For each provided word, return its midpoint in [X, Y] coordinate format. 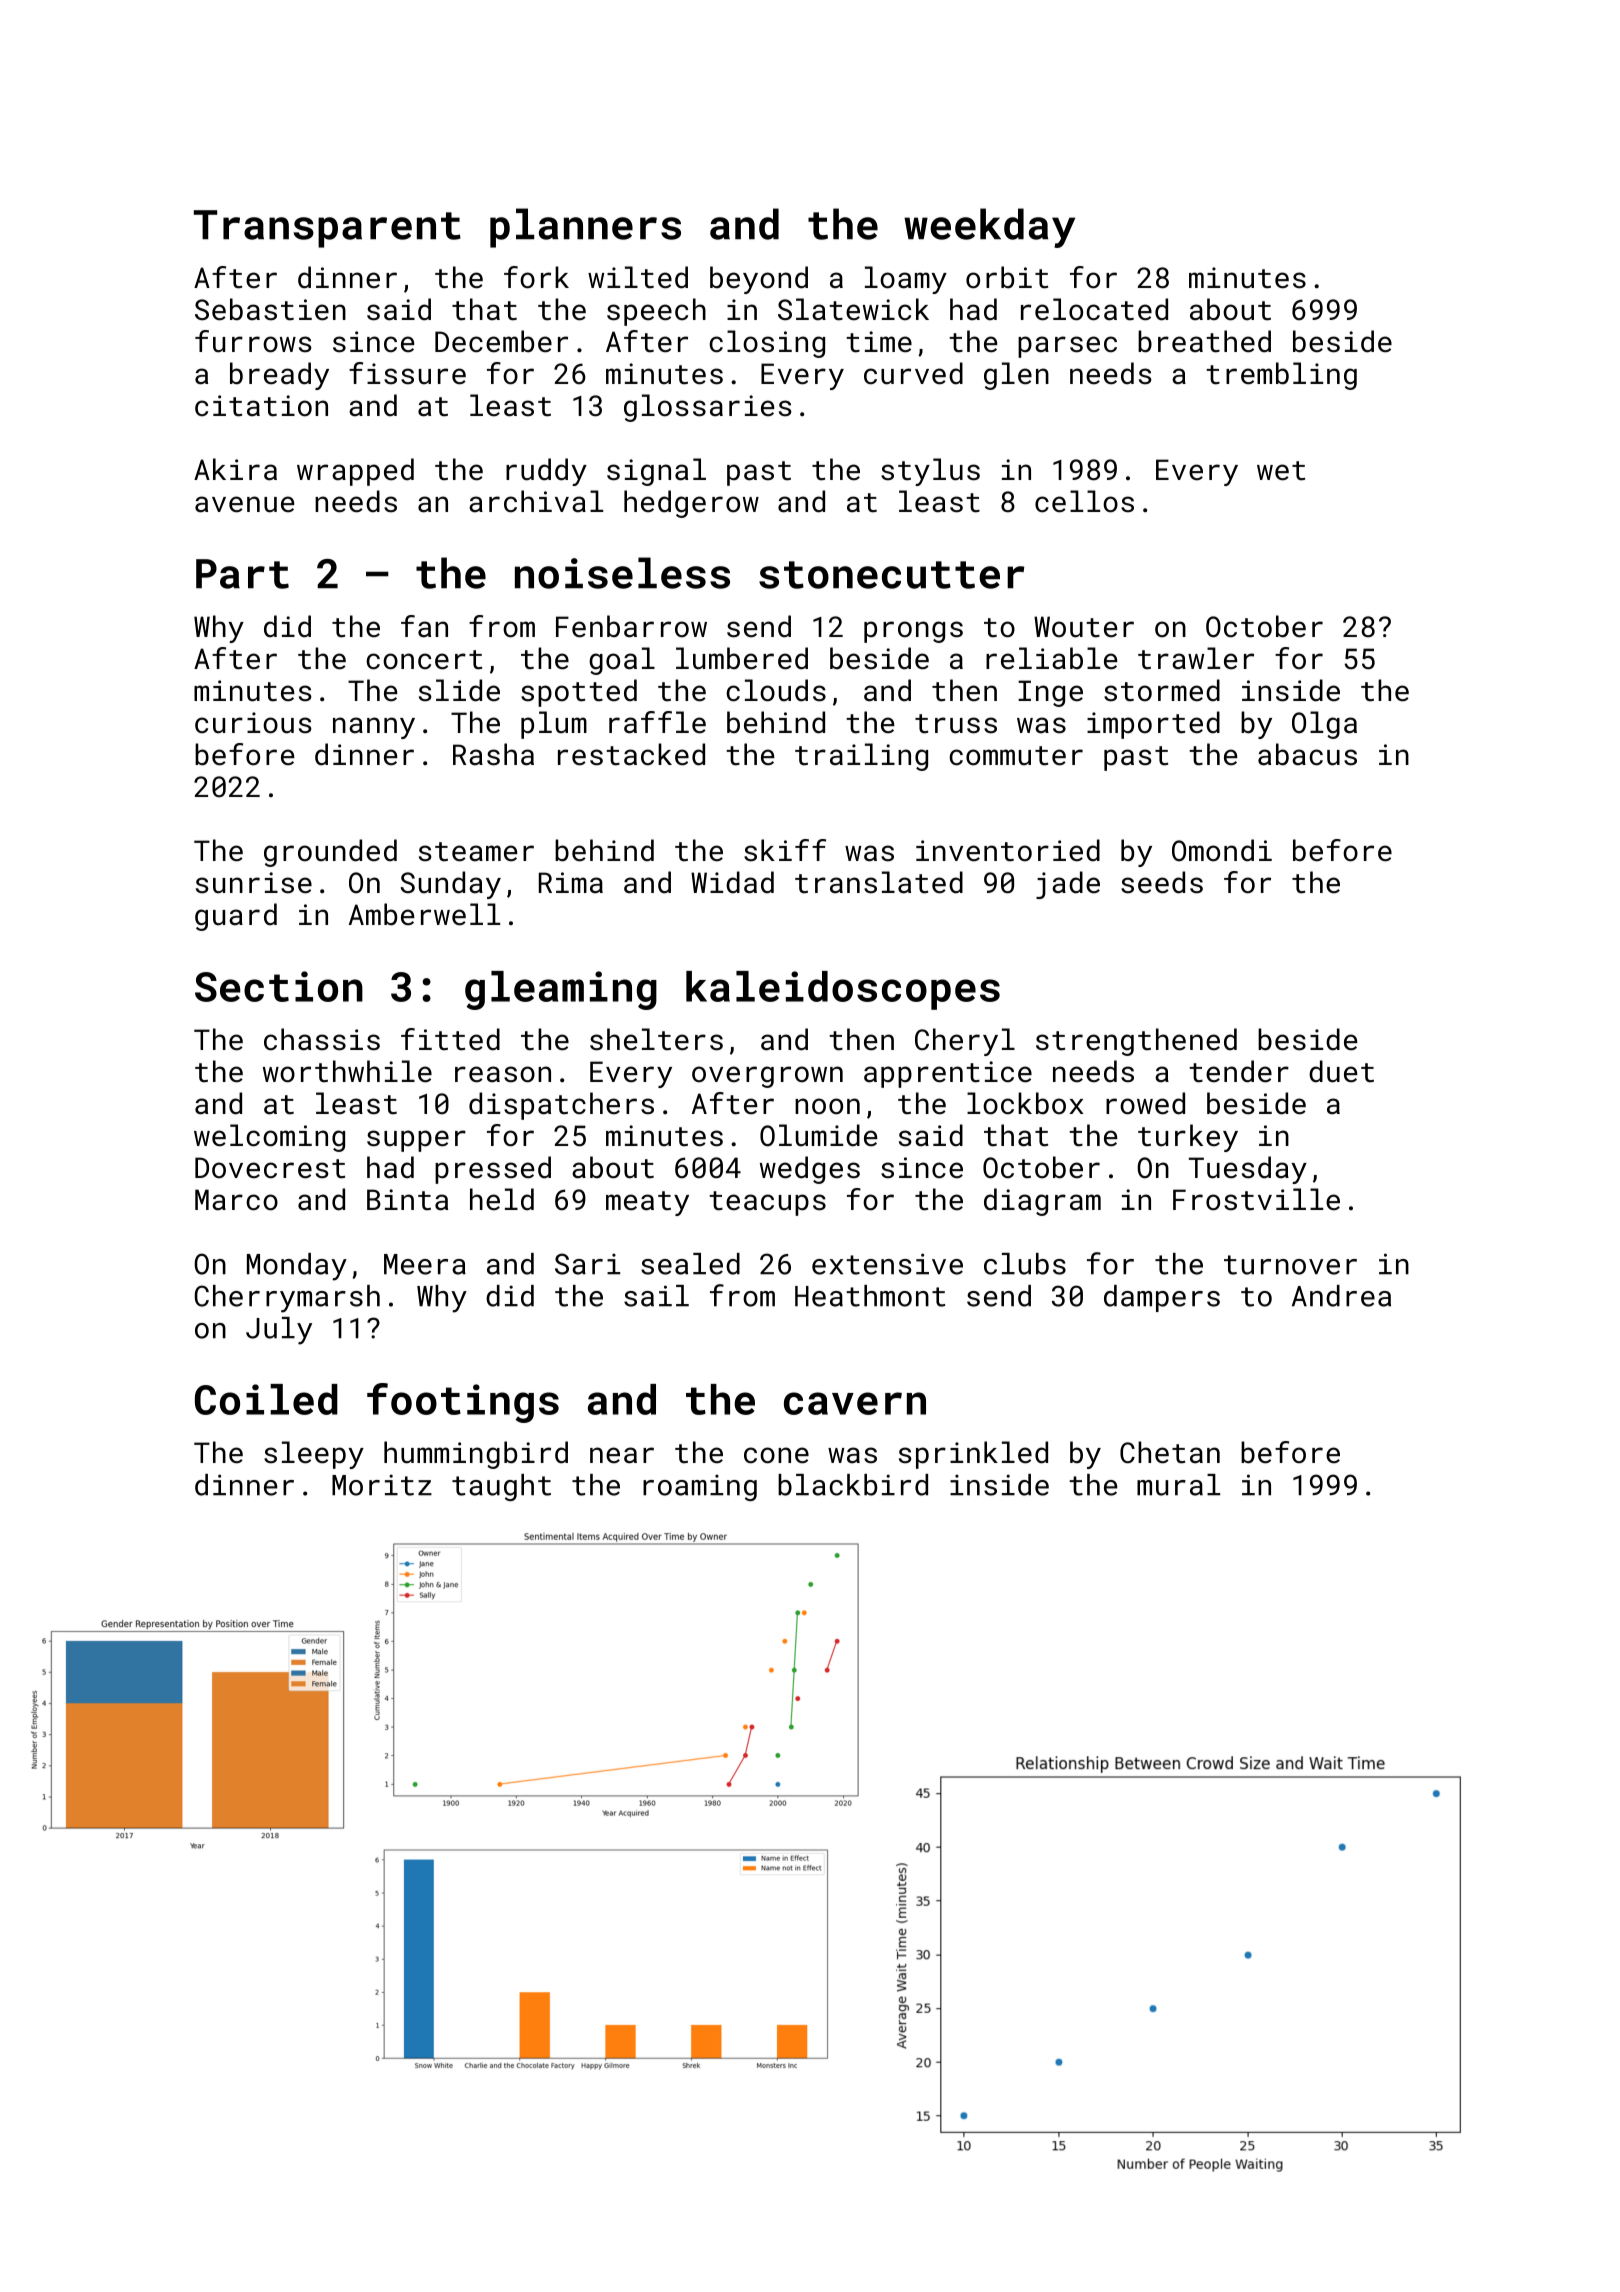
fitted [450, 1039]
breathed [1204, 341]
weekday [989, 228]
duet [1341, 1071]
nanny [374, 728]
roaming [700, 1487]
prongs [913, 632]
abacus [1307, 754]
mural [1178, 1485]
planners [585, 228]
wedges [810, 1170]
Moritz [382, 1485]
